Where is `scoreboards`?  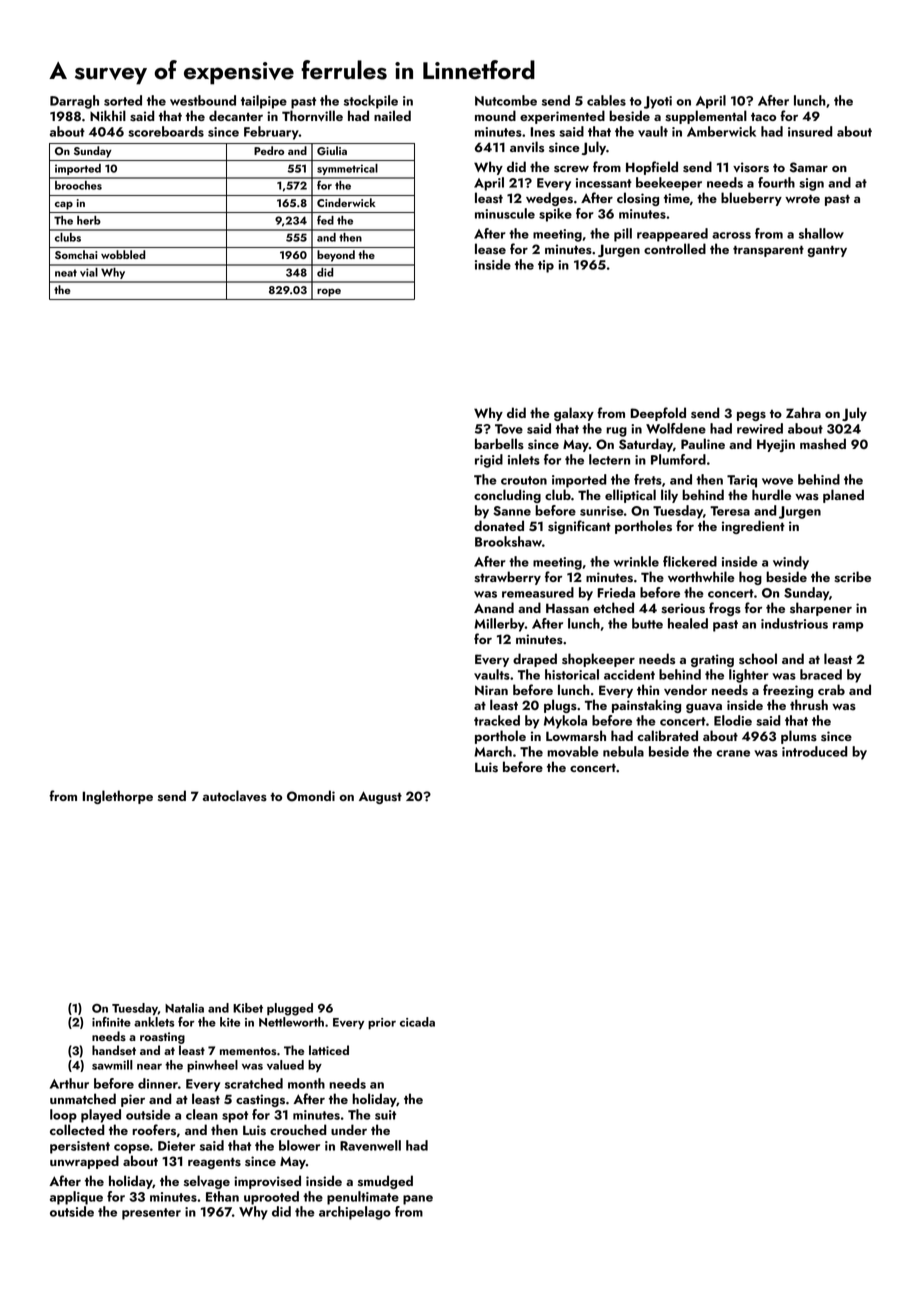 scoreboards is located at coordinates (166, 131).
